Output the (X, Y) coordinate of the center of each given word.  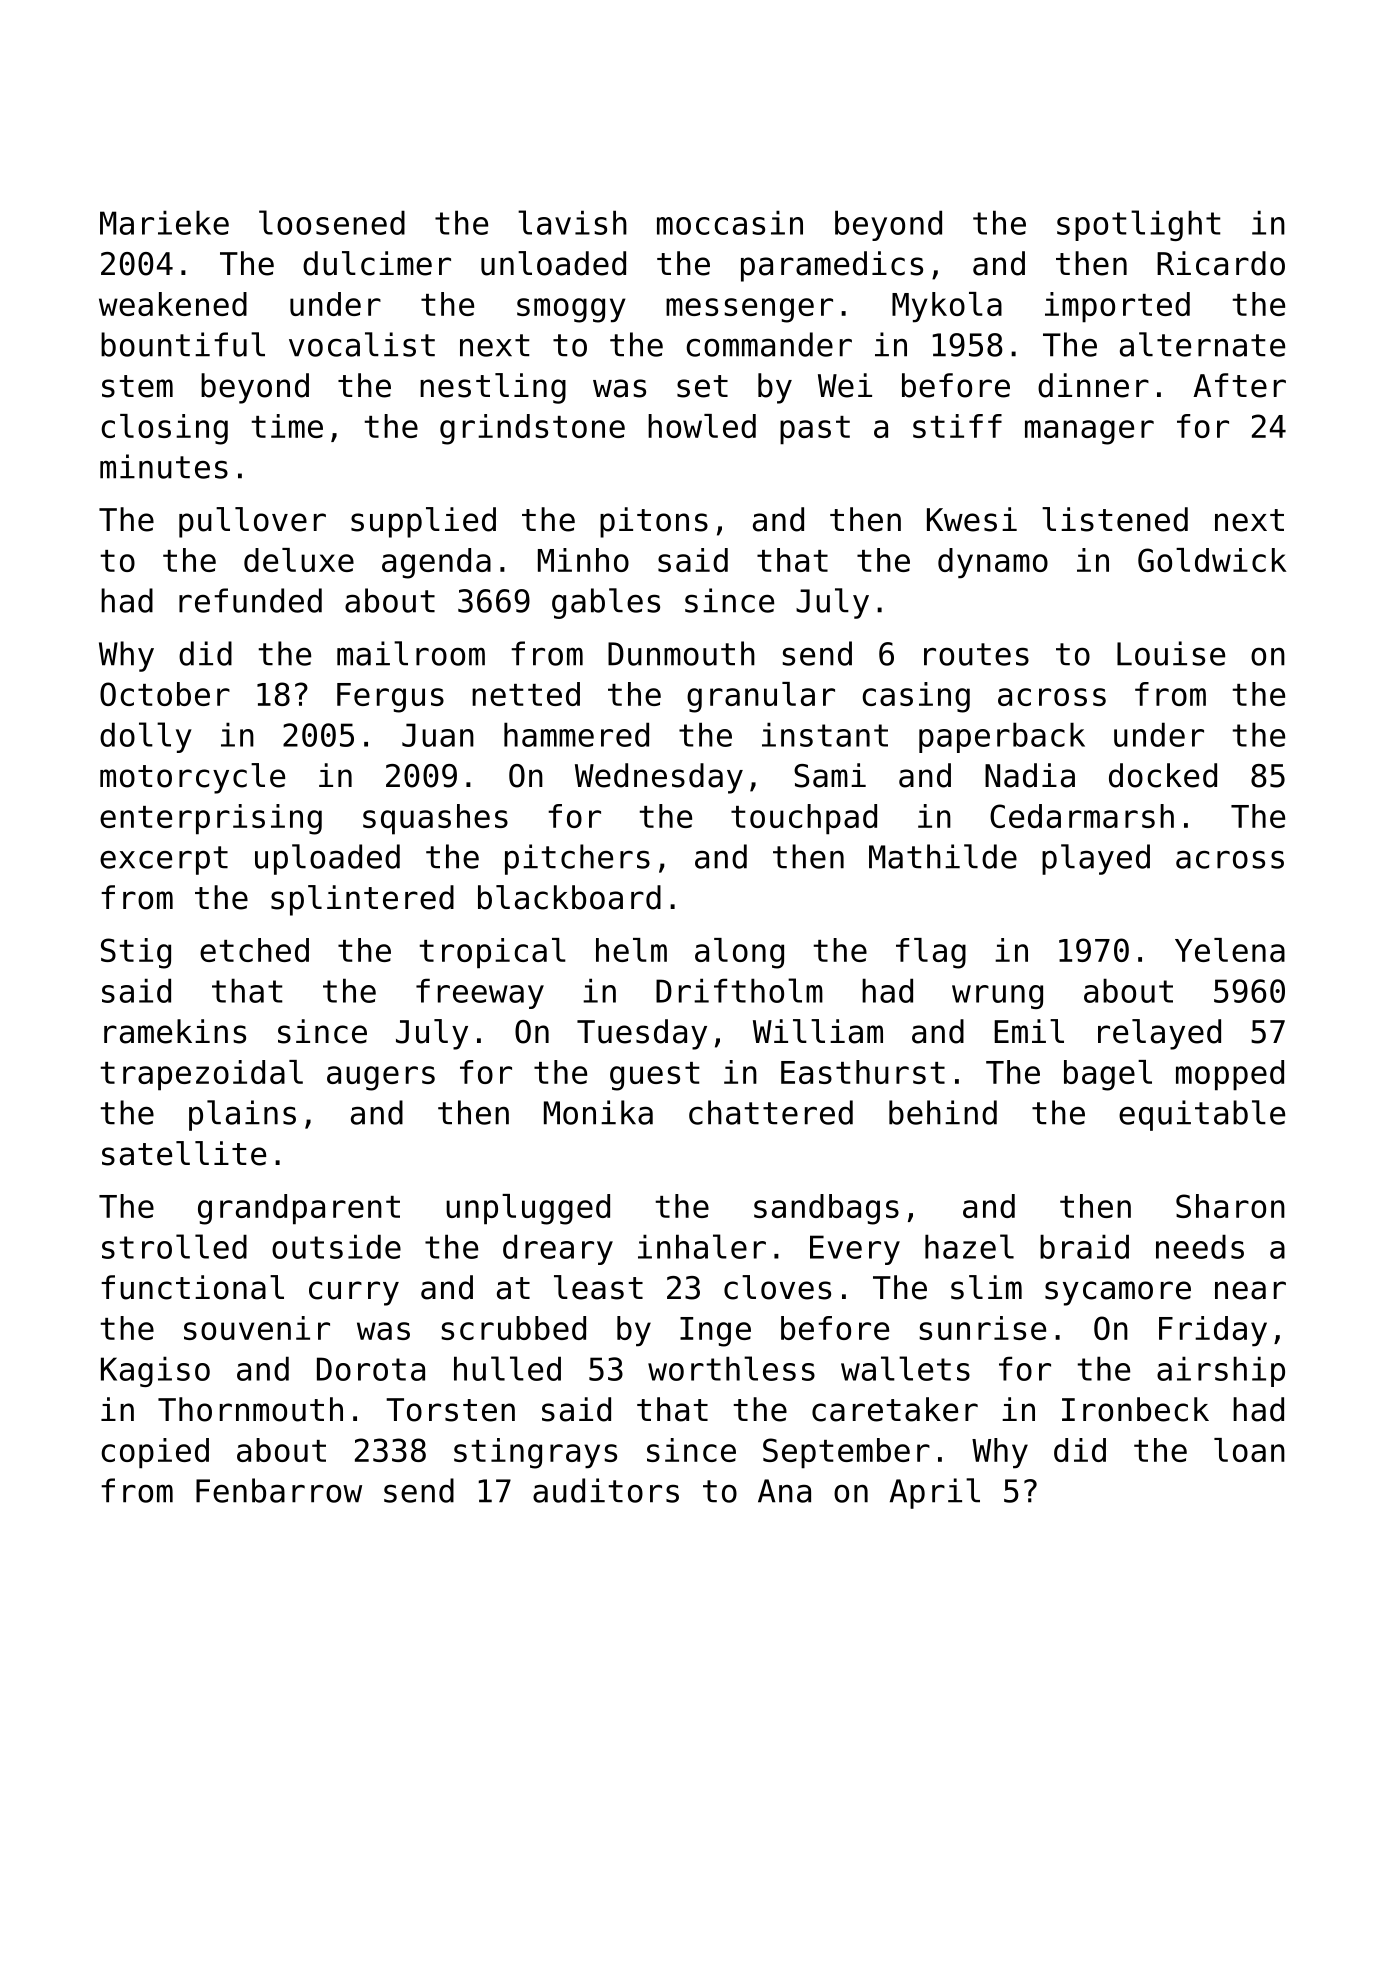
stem (137, 386)
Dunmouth (681, 653)
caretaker (895, 1409)
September (846, 1453)
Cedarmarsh (1082, 816)
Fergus (390, 698)
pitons (654, 522)
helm (631, 950)
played (1096, 859)
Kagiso (155, 1371)
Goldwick (1212, 560)
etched (254, 950)
